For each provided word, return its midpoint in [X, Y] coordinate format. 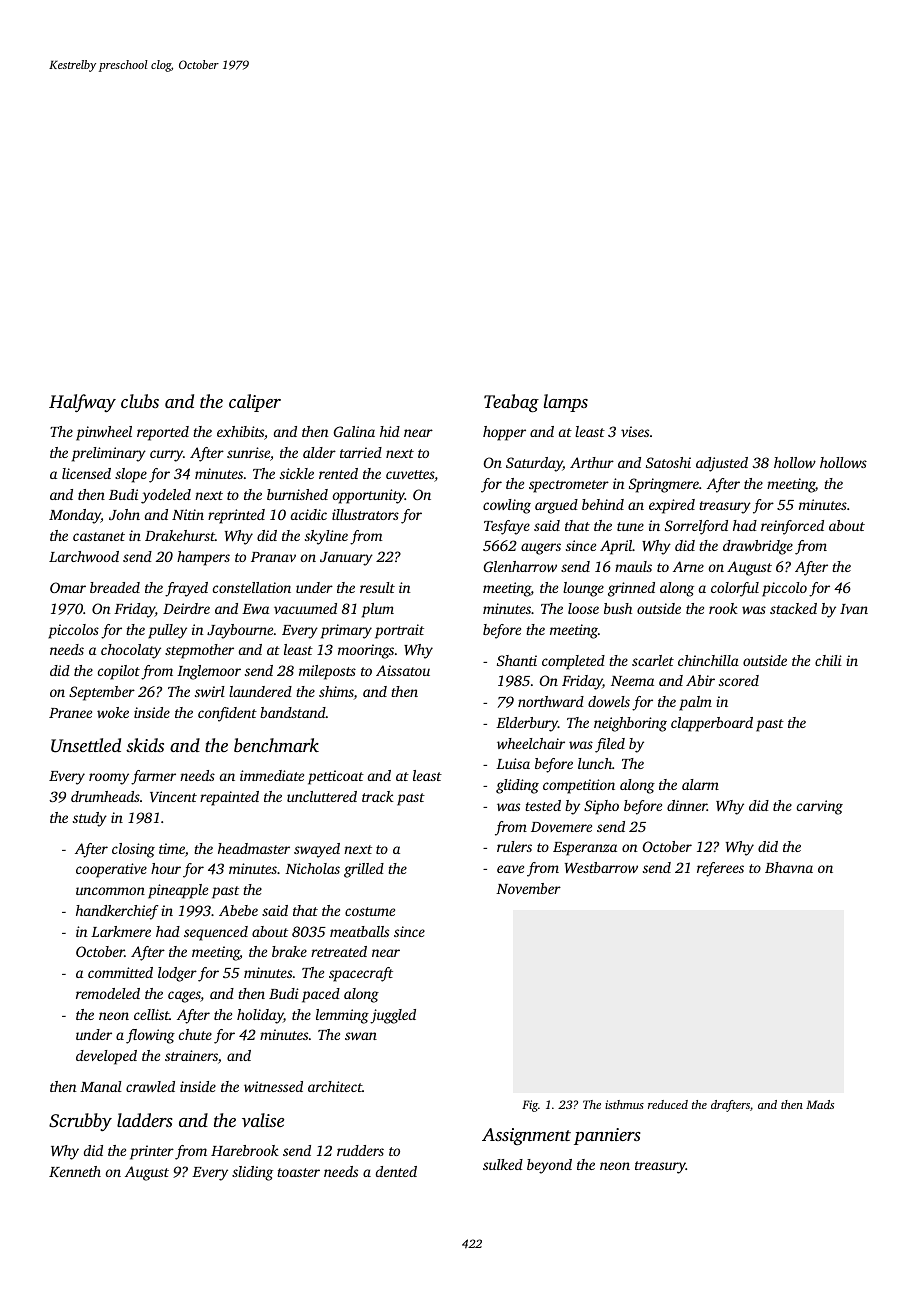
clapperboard [712, 724]
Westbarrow [601, 867]
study [90, 819]
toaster [298, 1172]
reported [163, 433]
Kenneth [75, 1171]
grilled [364, 870]
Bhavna [789, 867]
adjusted [722, 464]
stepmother [199, 651]
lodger [177, 974]
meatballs [359, 931]
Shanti [517, 660]
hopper [504, 433]
